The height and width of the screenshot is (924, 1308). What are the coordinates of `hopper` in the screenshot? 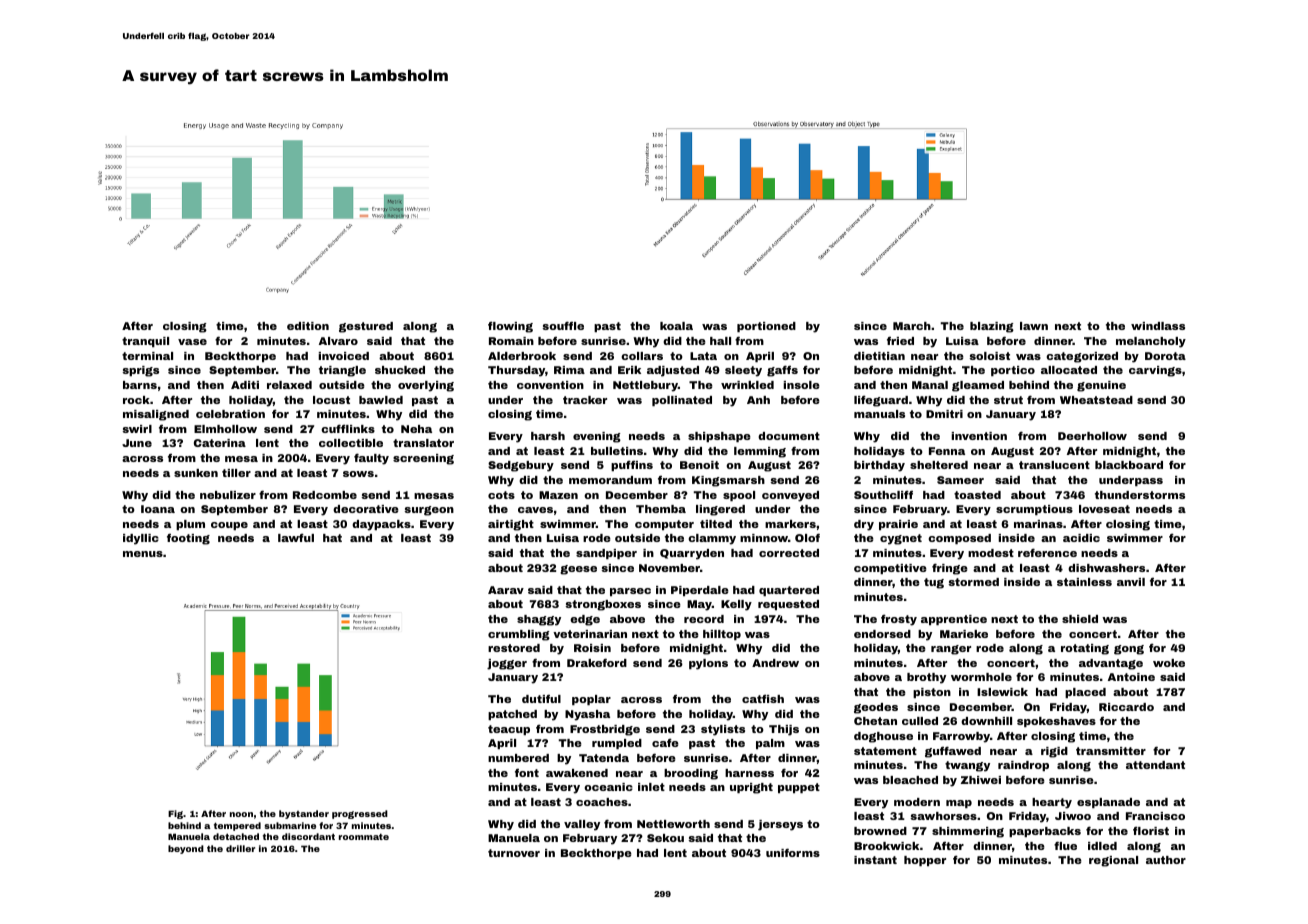 It's located at (925, 861).
